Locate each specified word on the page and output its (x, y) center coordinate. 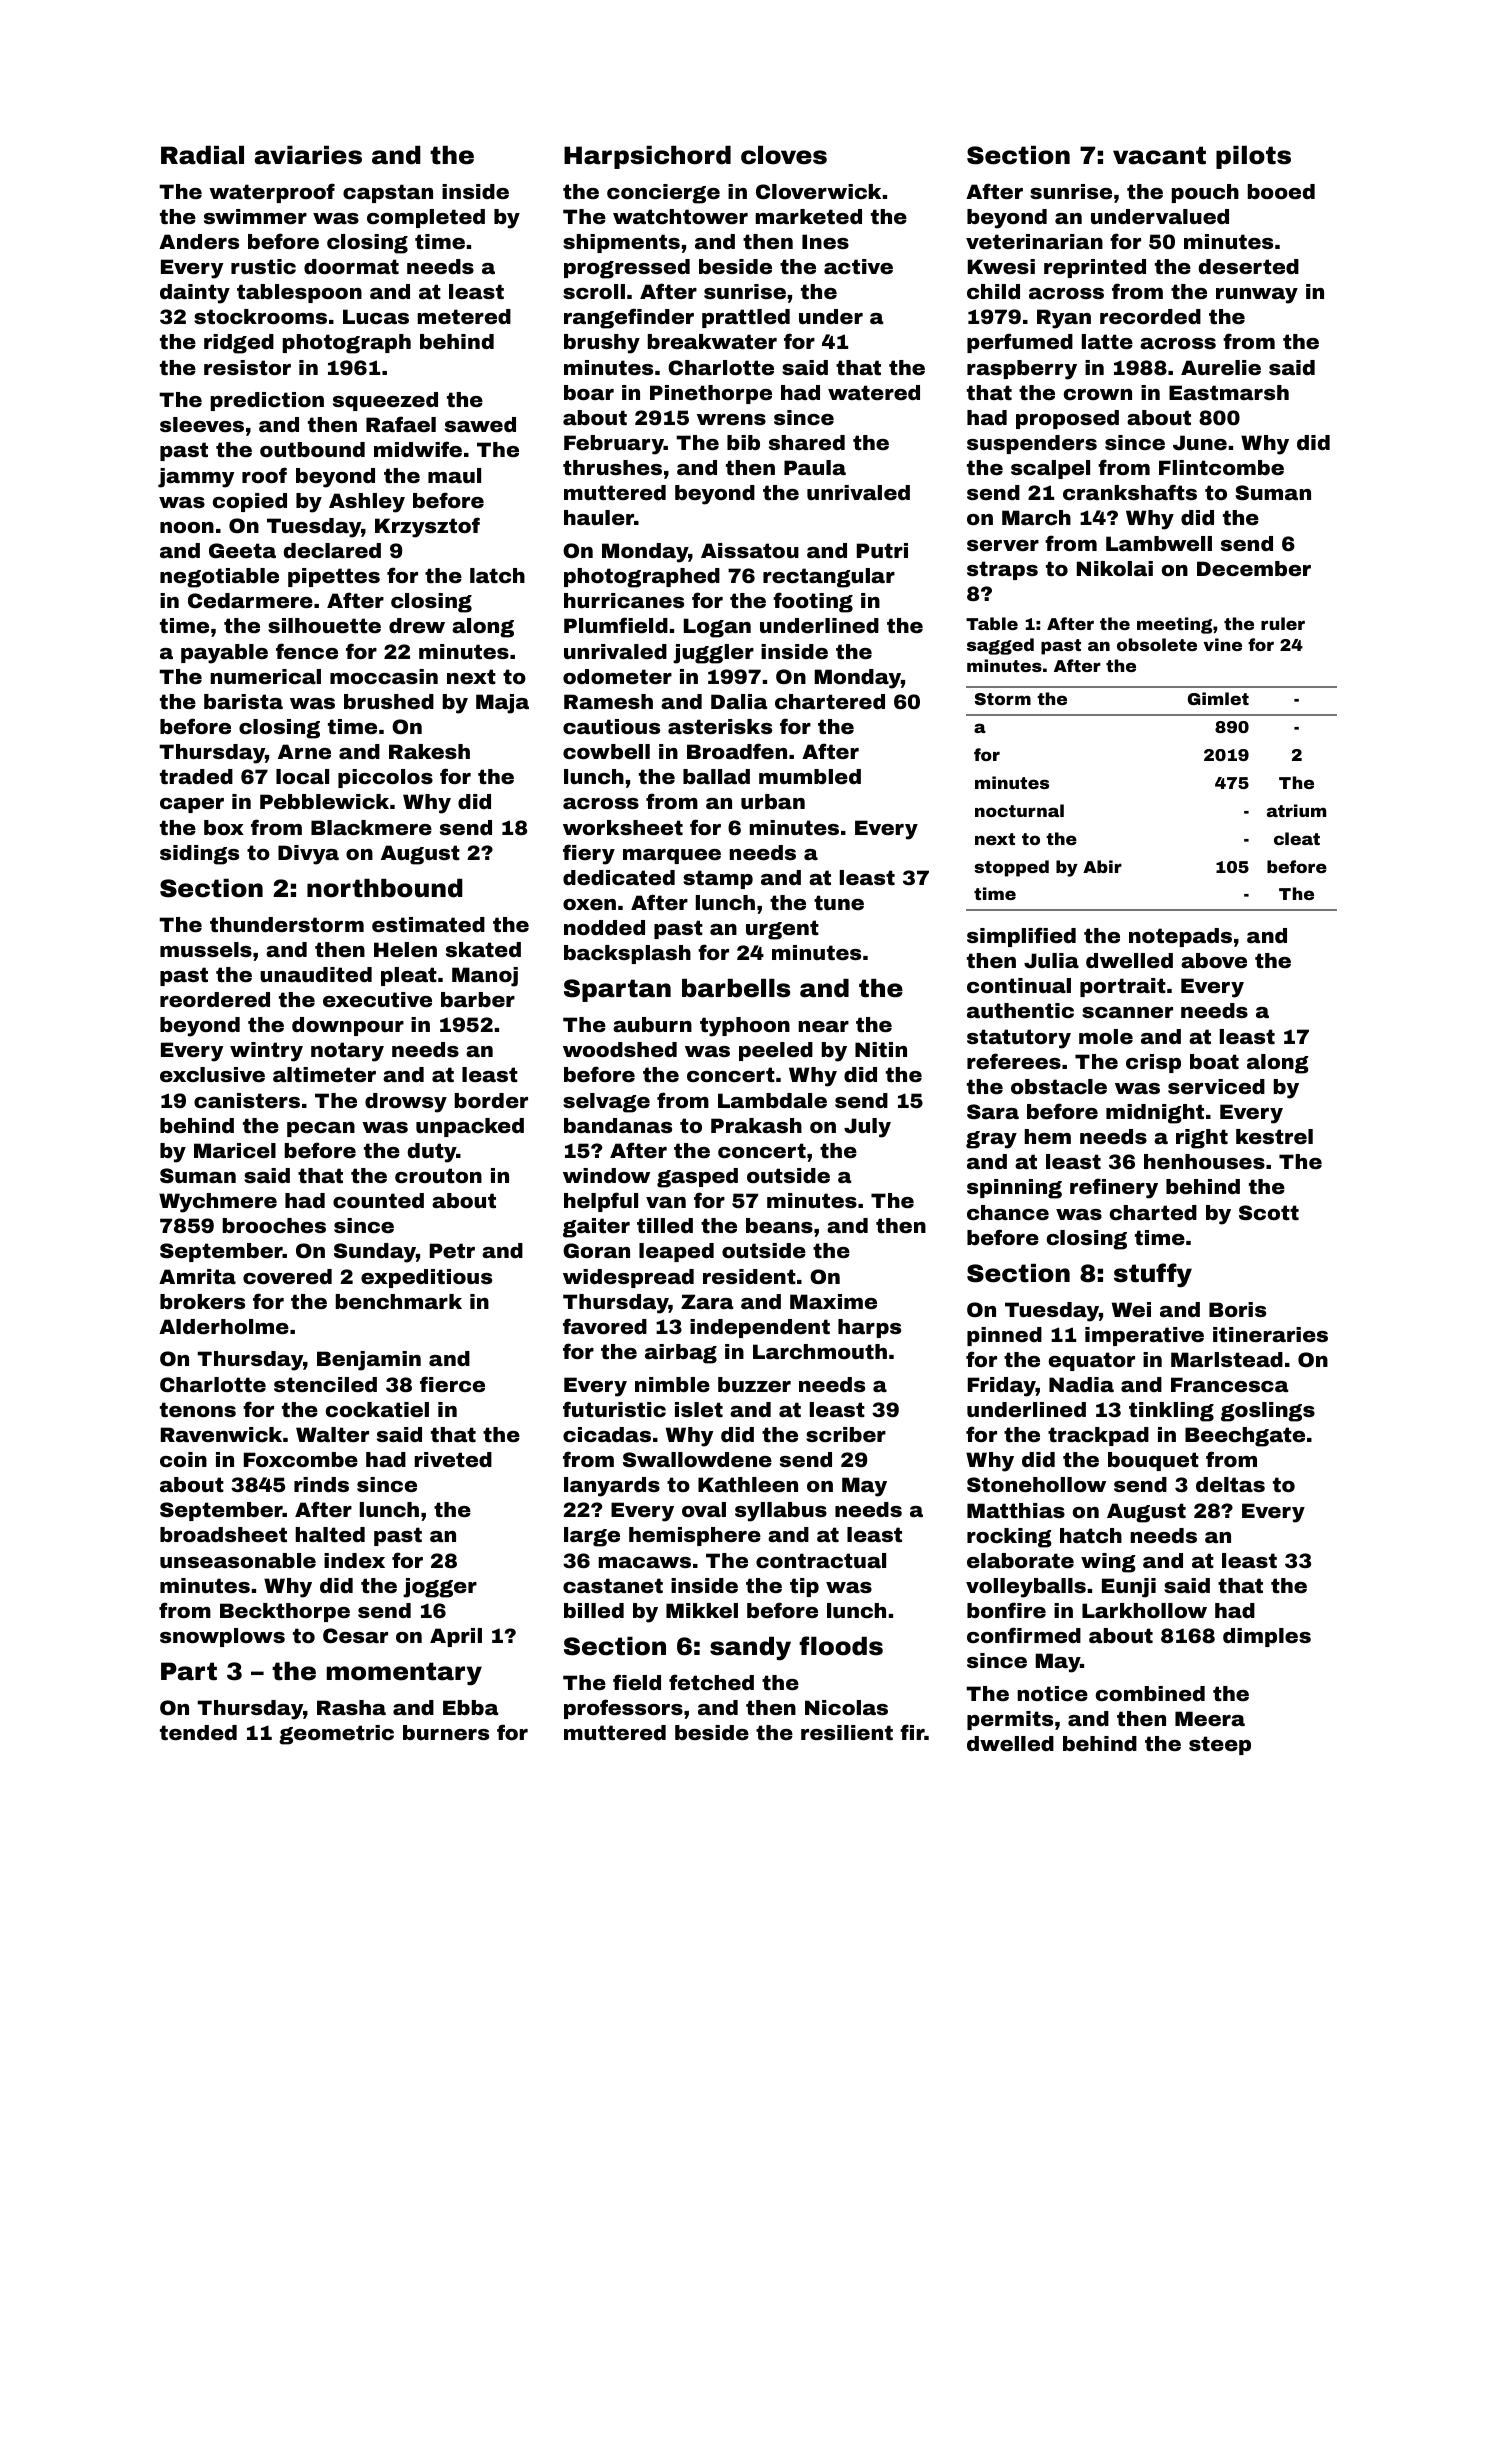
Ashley (367, 503)
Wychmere (218, 1203)
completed (426, 218)
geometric (336, 1735)
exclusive (212, 1074)
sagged (1000, 646)
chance (1008, 1212)
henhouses (1204, 1161)
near (823, 1026)
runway (1257, 296)
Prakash (756, 1125)
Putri (882, 550)
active (858, 266)
